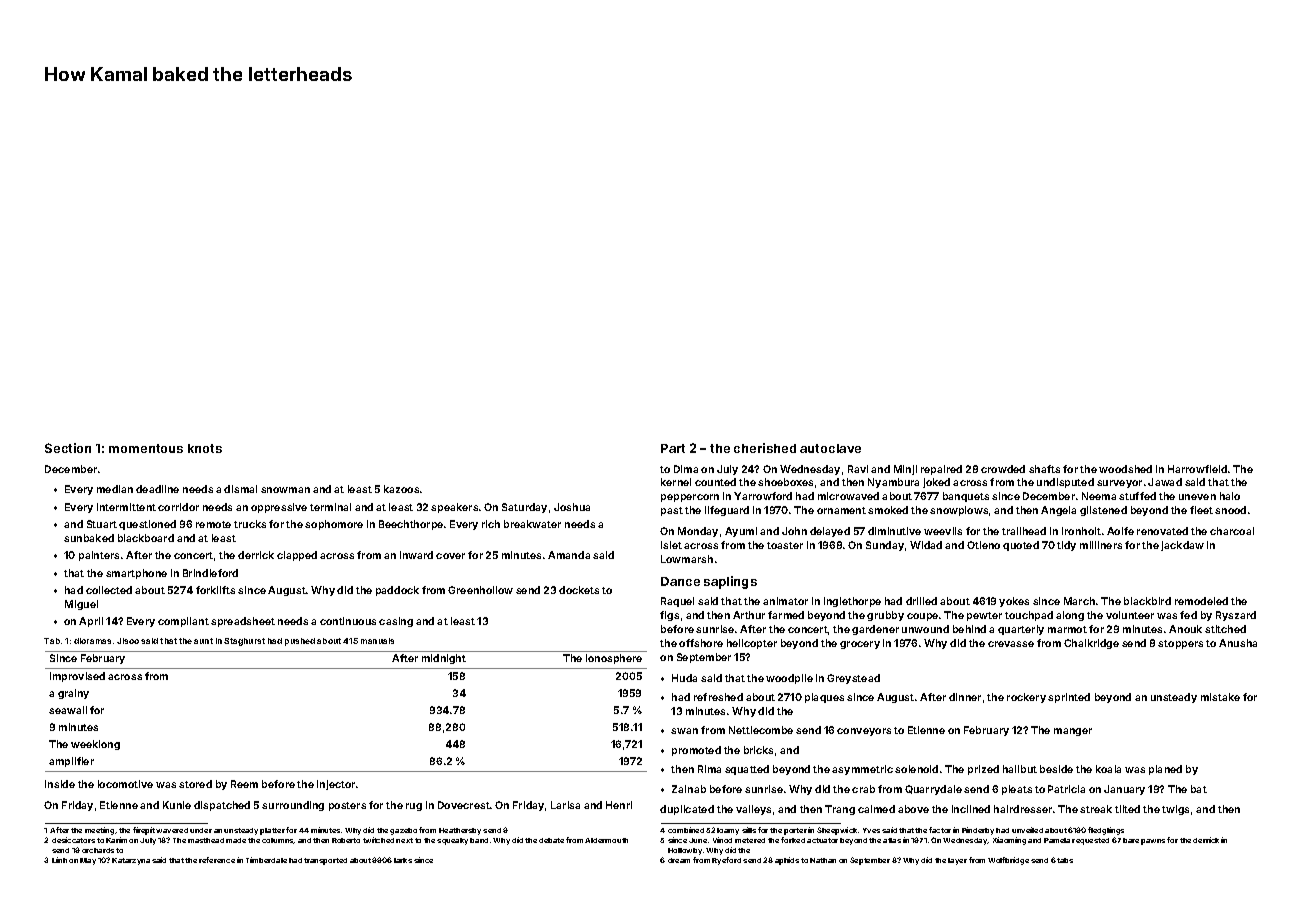 The image size is (1308, 924). What do you see at coordinates (348, 621) in the screenshot?
I see `continuous` at bounding box center [348, 621].
